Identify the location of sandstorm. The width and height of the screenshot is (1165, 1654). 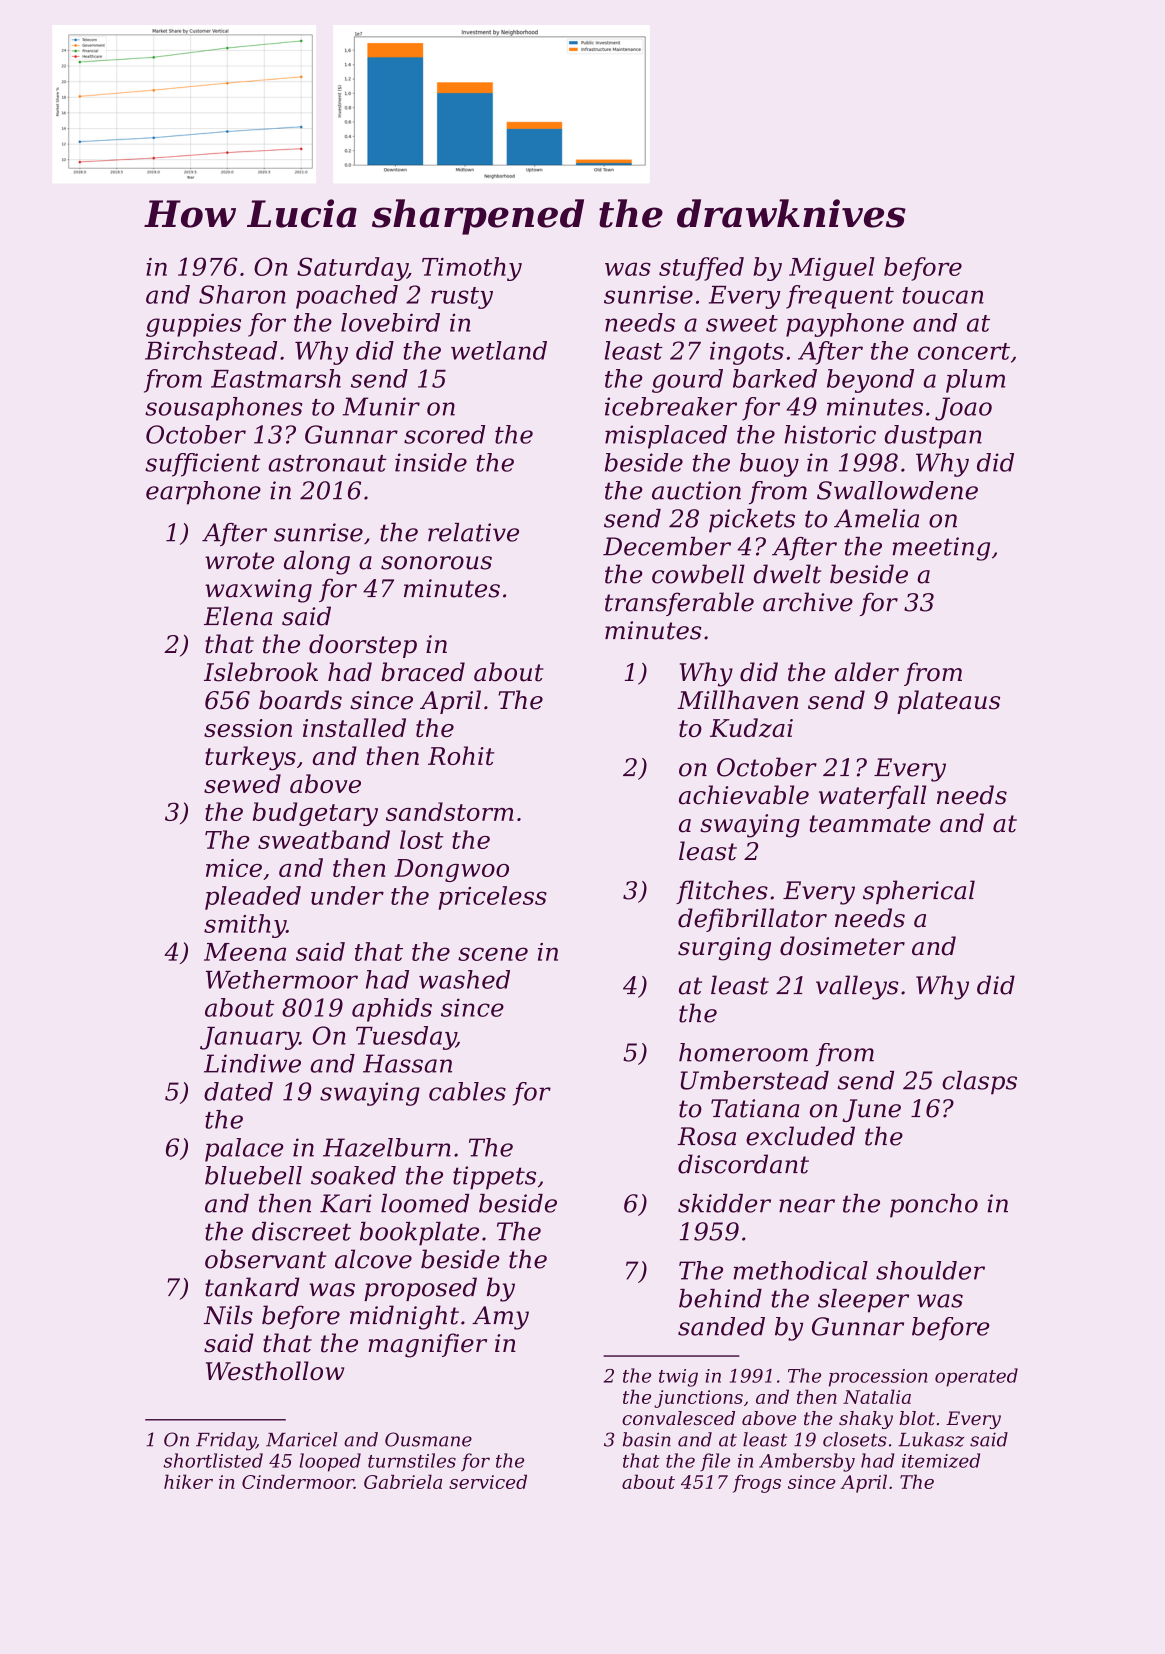
(449, 811).
